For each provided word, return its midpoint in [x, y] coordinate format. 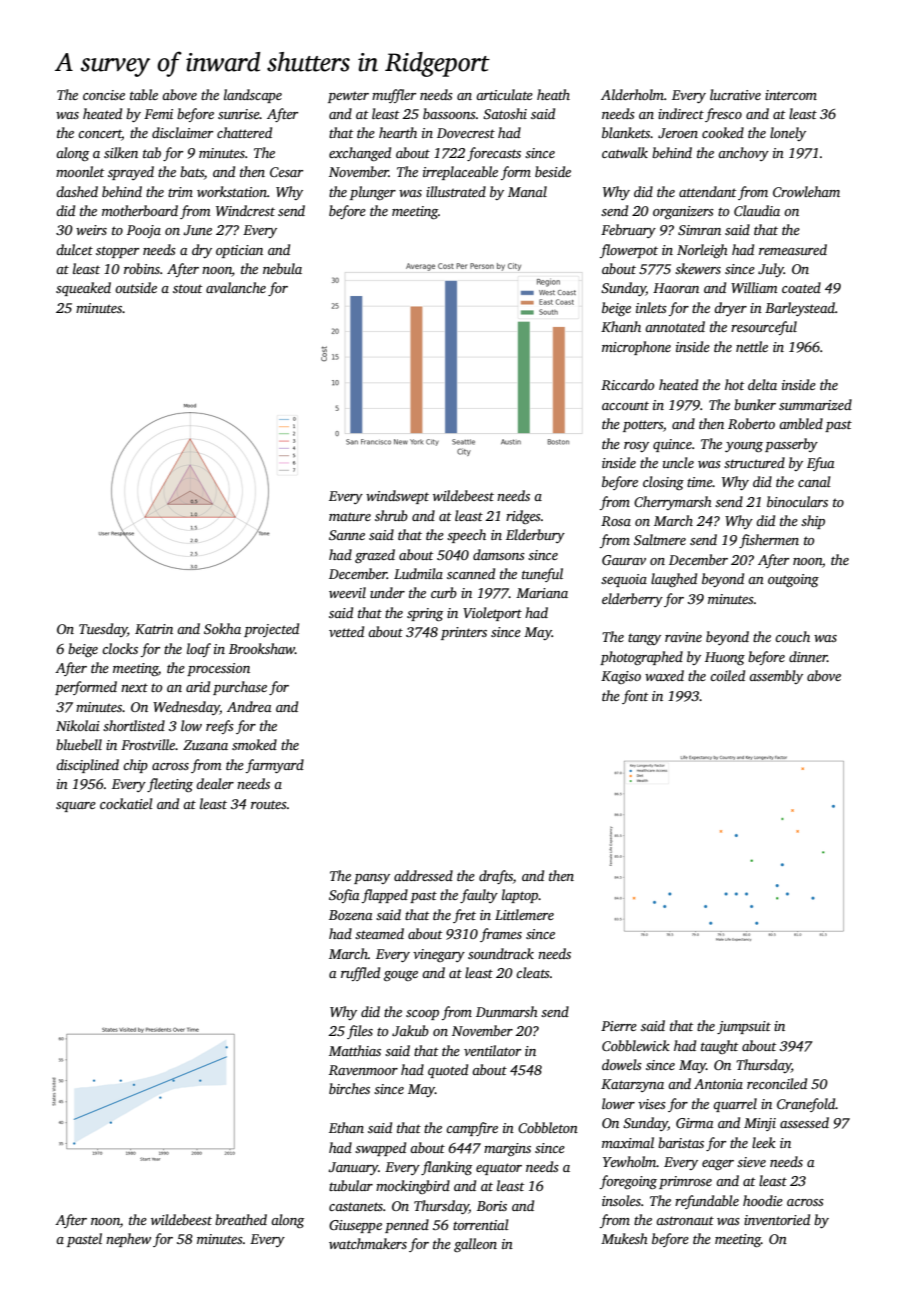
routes [269, 804]
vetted [346, 631]
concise [104, 95]
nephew [128, 1240]
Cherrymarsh [673, 503]
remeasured [793, 249]
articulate [504, 94]
